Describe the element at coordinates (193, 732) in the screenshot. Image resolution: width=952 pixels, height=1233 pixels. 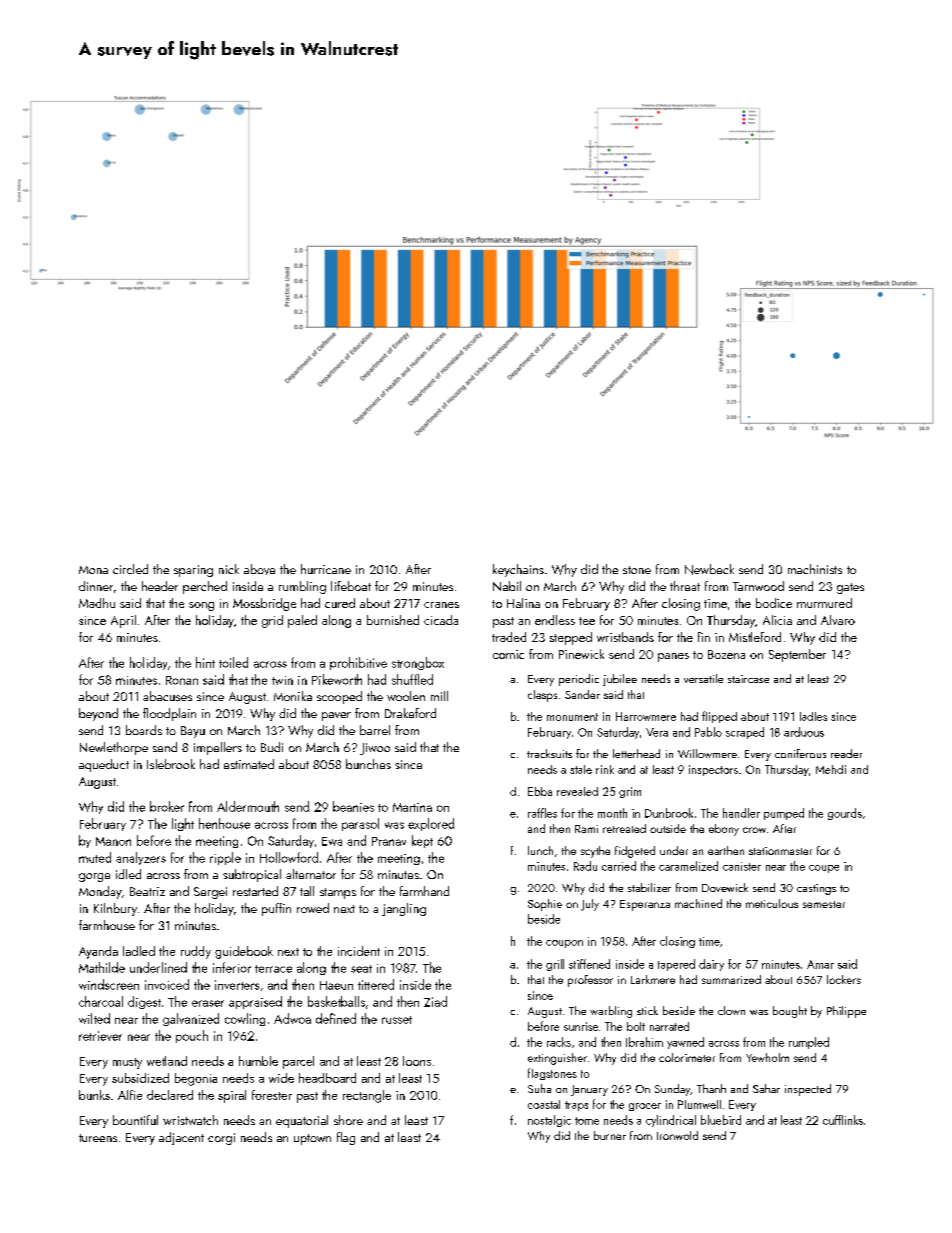
I see `Bayu` at that location.
